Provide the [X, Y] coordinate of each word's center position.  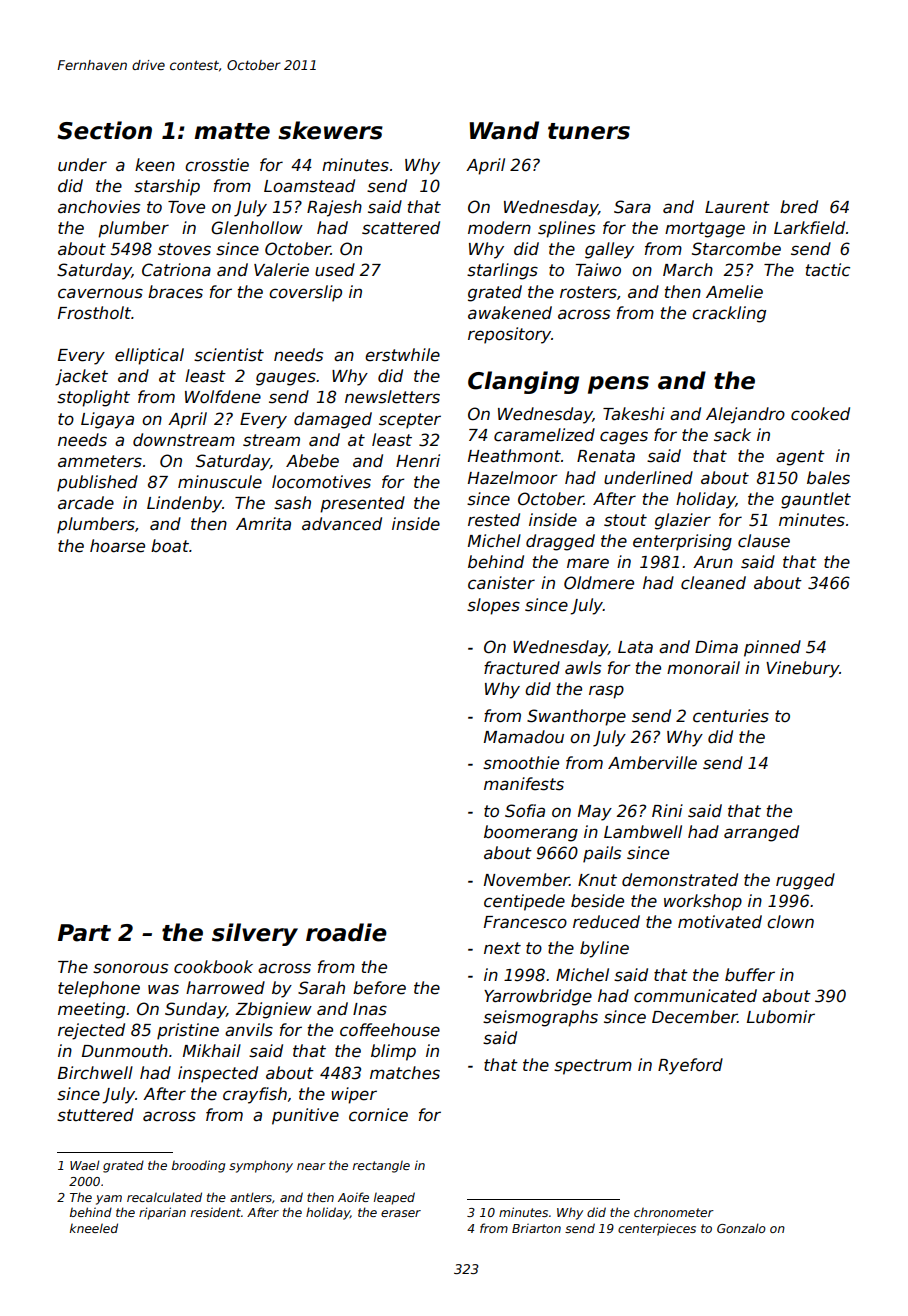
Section [104, 130]
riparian [162, 1213]
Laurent [737, 207]
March [688, 270]
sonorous [130, 968]
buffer [750, 975]
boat [170, 546]
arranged [761, 833]
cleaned [713, 583]
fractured [522, 668]
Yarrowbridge [538, 997]
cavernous [100, 293]
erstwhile [402, 355]
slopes [493, 606]
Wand [504, 130]
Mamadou [524, 737]
